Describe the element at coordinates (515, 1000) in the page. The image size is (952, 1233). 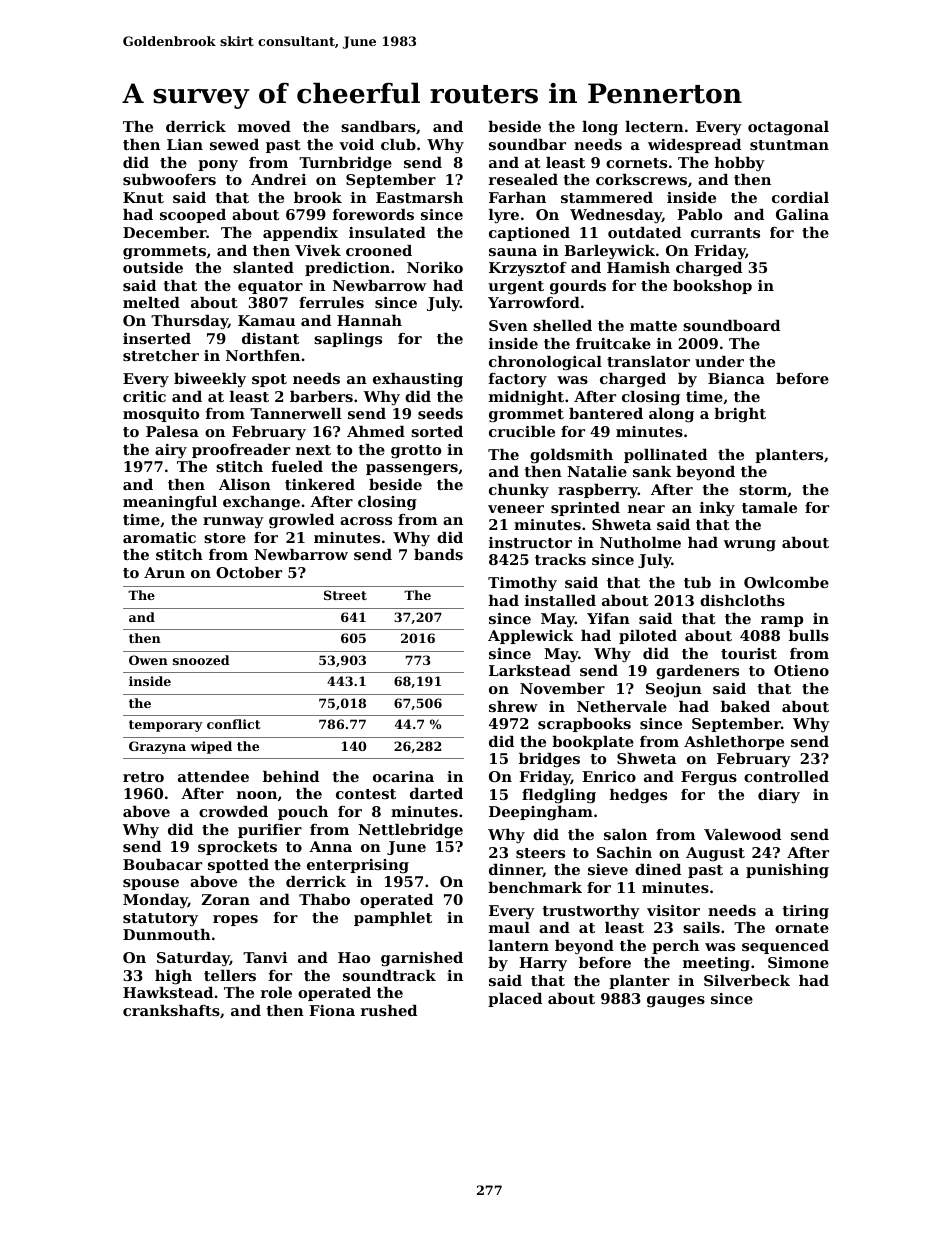
I see `placed` at that location.
